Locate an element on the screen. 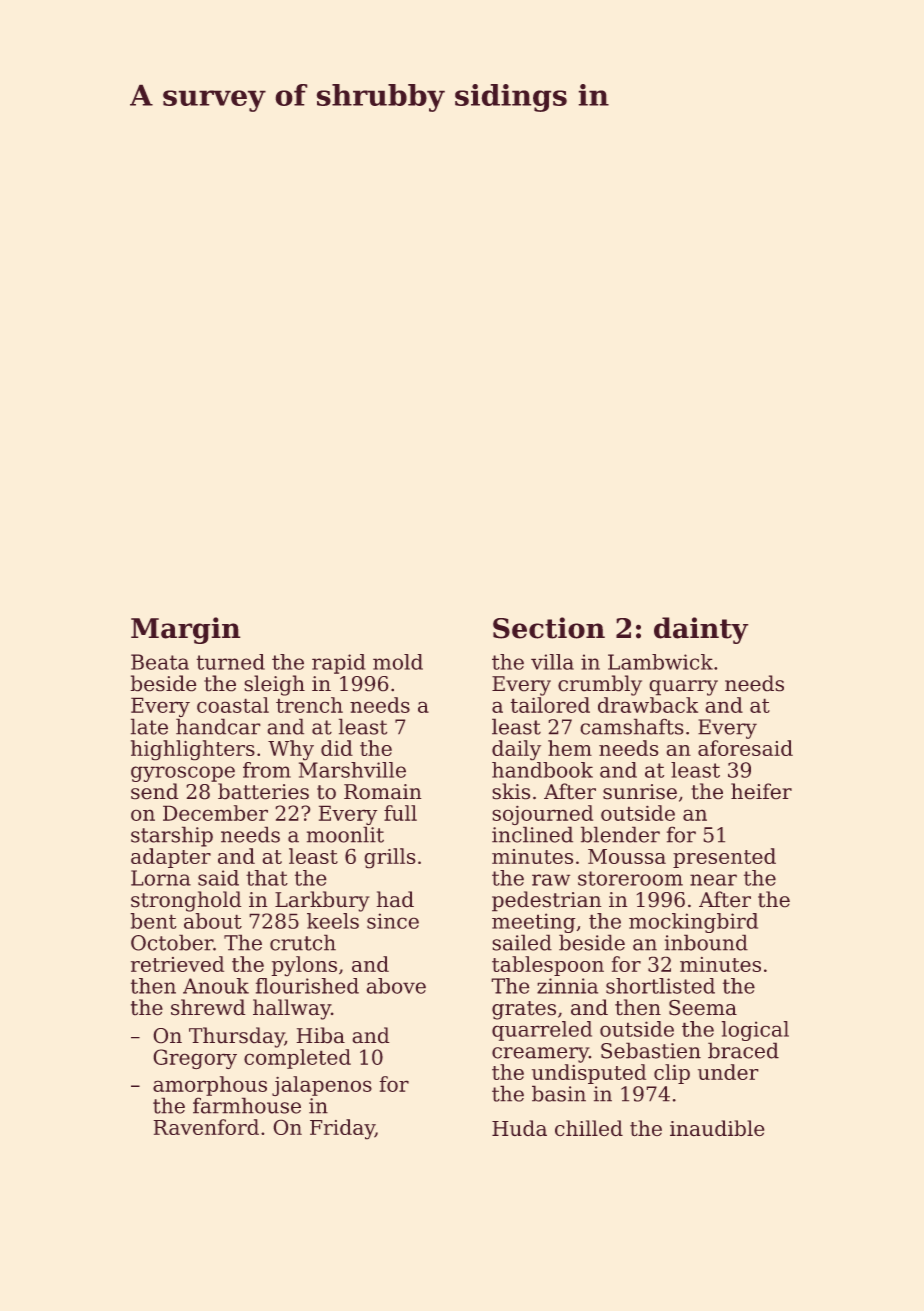  under is located at coordinates (728, 1072).
